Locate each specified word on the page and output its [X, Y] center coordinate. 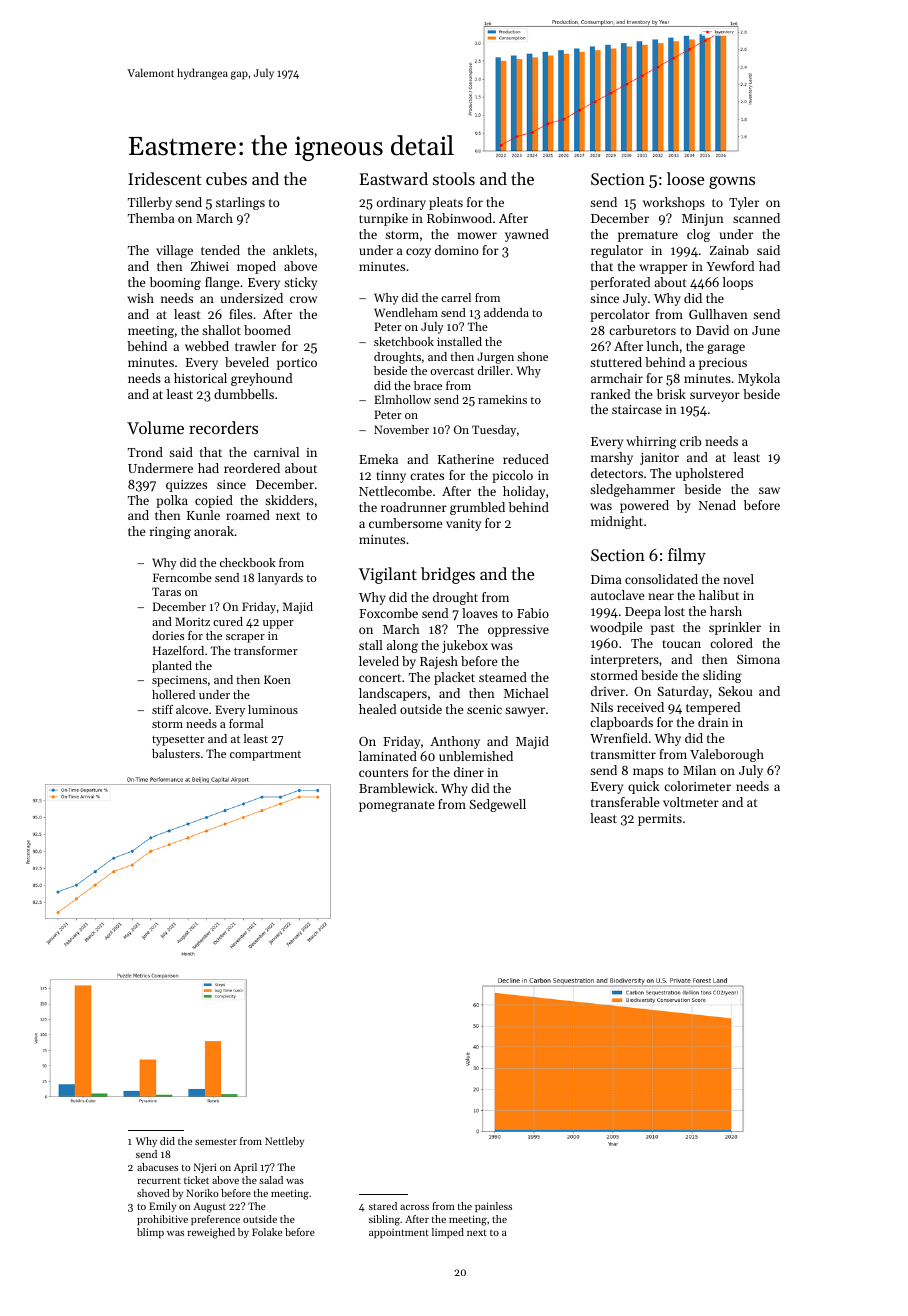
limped [448, 1233]
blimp [150, 1233]
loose [685, 178]
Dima [606, 579]
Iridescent [165, 178]
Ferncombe [182, 577]
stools [454, 178]
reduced [526, 459]
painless [493, 1207]
